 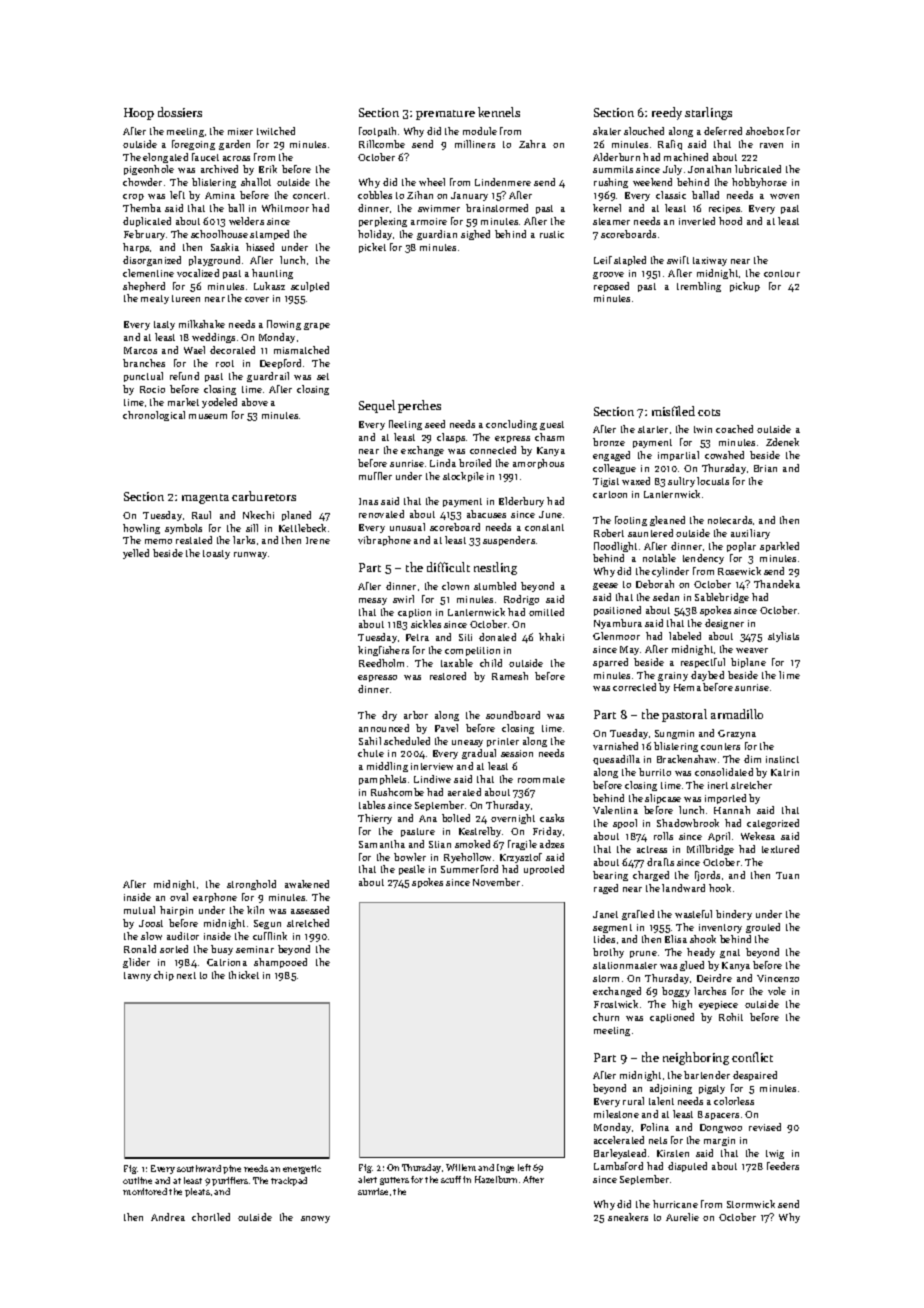 What do you see at coordinates (499, 112) in the document?
I see `kennels` at bounding box center [499, 112].
